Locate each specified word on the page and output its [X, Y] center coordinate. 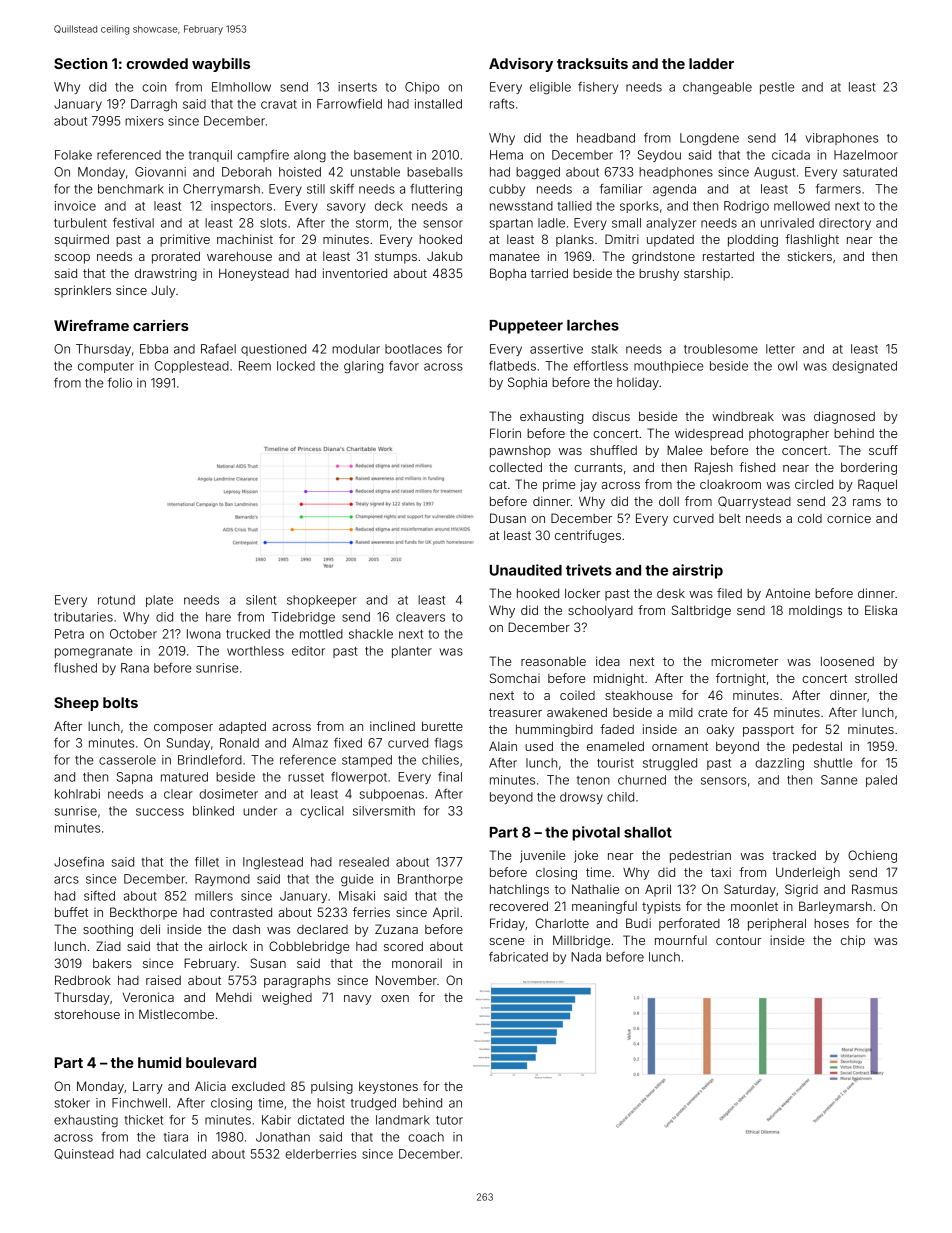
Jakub [445, 256]
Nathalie [595, 889]
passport [768, 731]
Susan [268, 963]
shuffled [613, 450]
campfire [263, 155]
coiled [577, 695]
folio [120, 383]
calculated [176, 1154]
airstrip [697, 571]
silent [261, 600]
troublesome [721, 349]
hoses [831, 923]
